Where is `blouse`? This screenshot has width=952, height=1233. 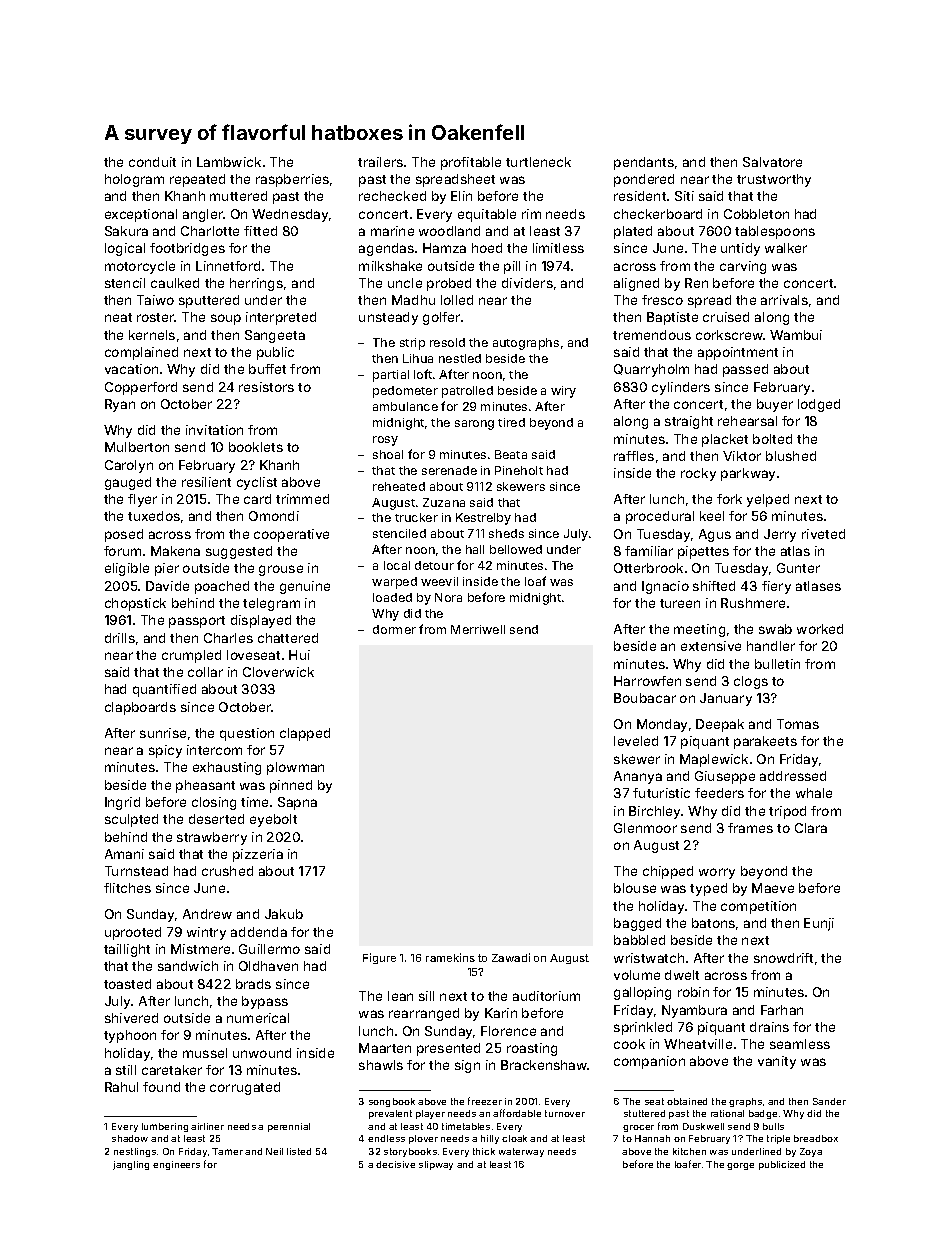 blouse is located at coordinates (635, 888).
